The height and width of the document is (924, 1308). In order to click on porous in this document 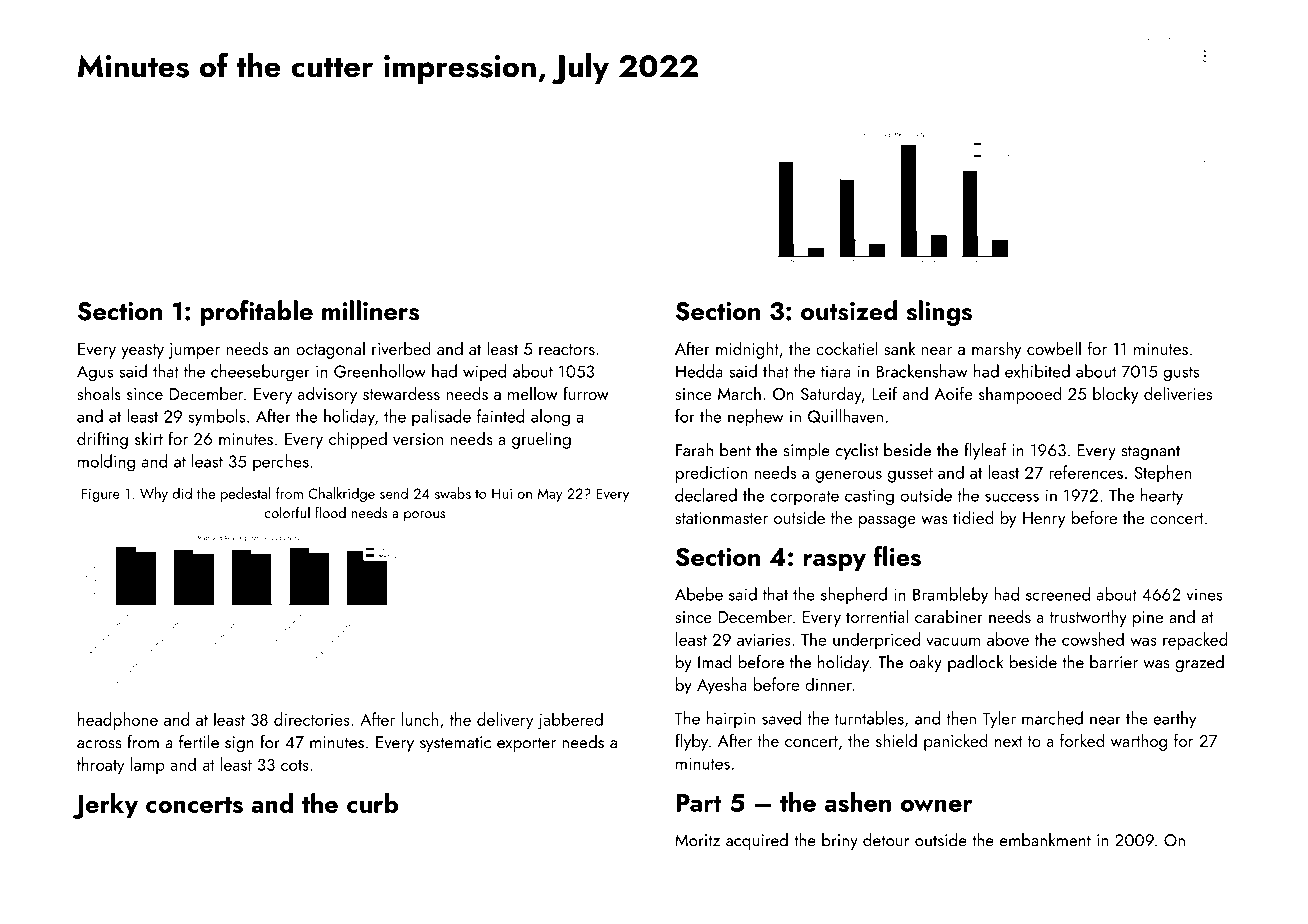, I will do `click(424, 516)`.
